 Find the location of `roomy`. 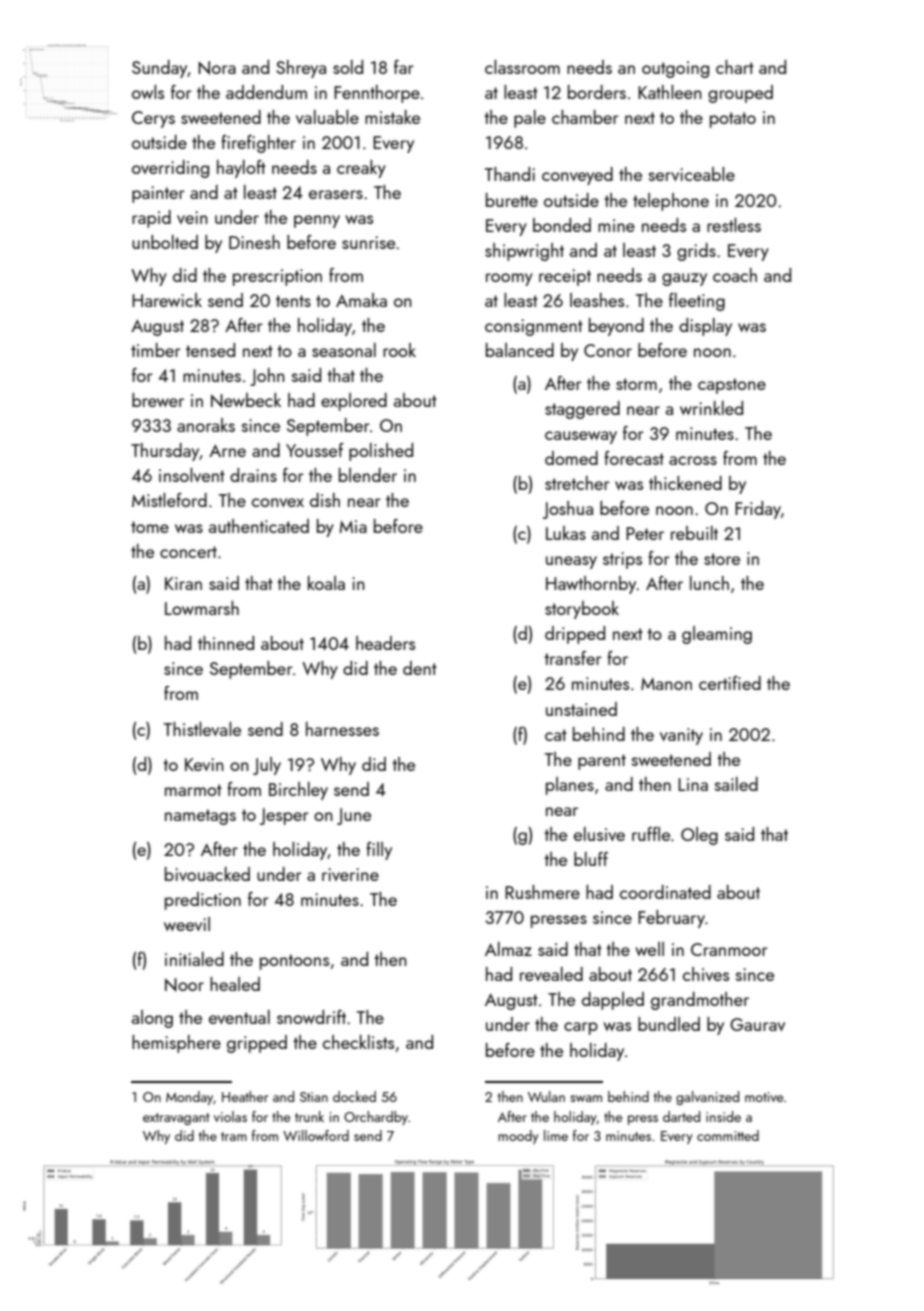

roomy is located at coordinates (509, 279).
